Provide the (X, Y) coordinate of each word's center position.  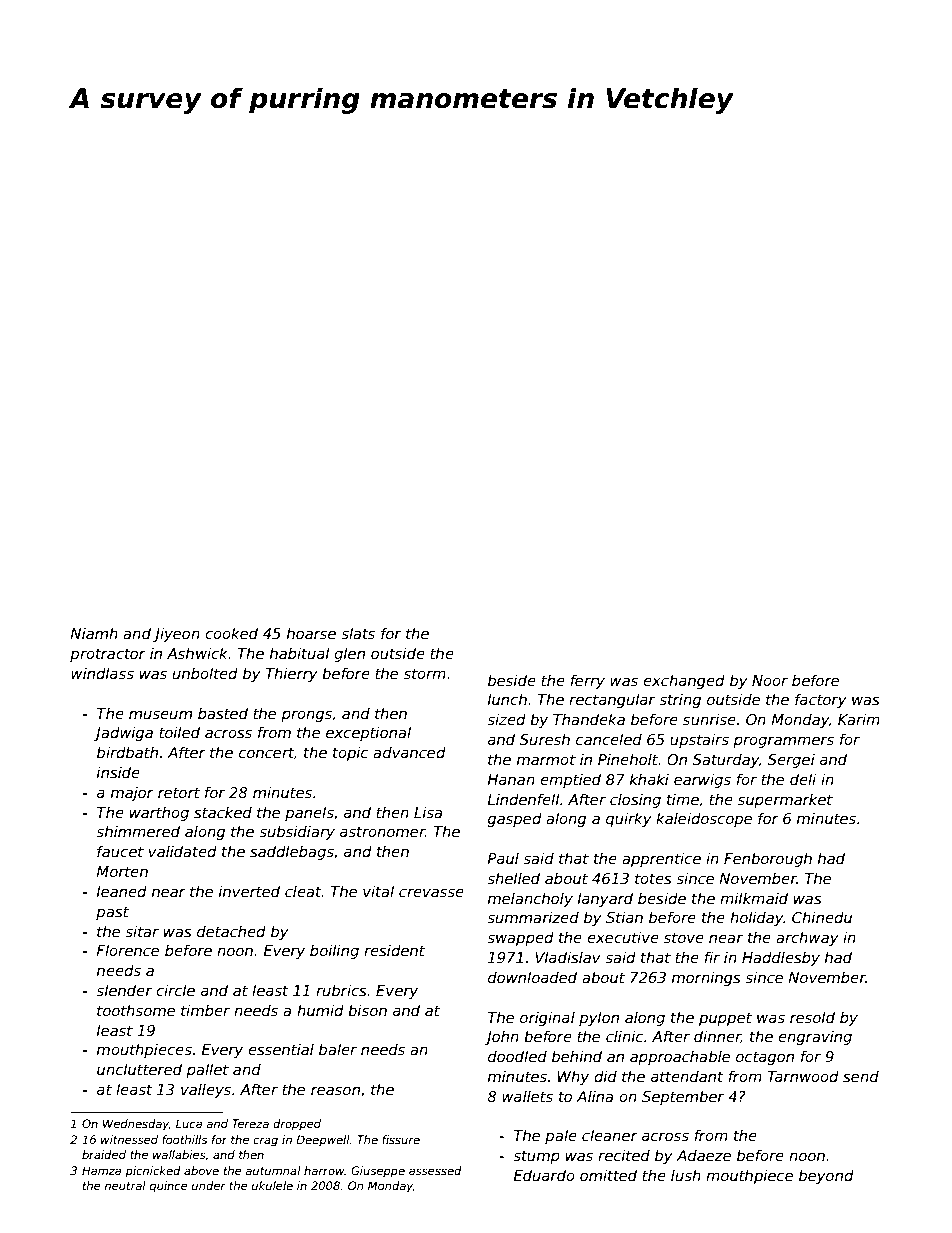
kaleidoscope (704, 819)
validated (182, 851)
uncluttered (139, 1069)
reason (335, 1090)
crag (265, 1142)
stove (684, 937)
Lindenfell (523, 799)
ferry (587, 681)
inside (118, 772)
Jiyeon (176, 634)
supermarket (785, 801)
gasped (515, 819)
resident (394, 950)
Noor (770, 680)
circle (175, 990)
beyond (826, 1176)
